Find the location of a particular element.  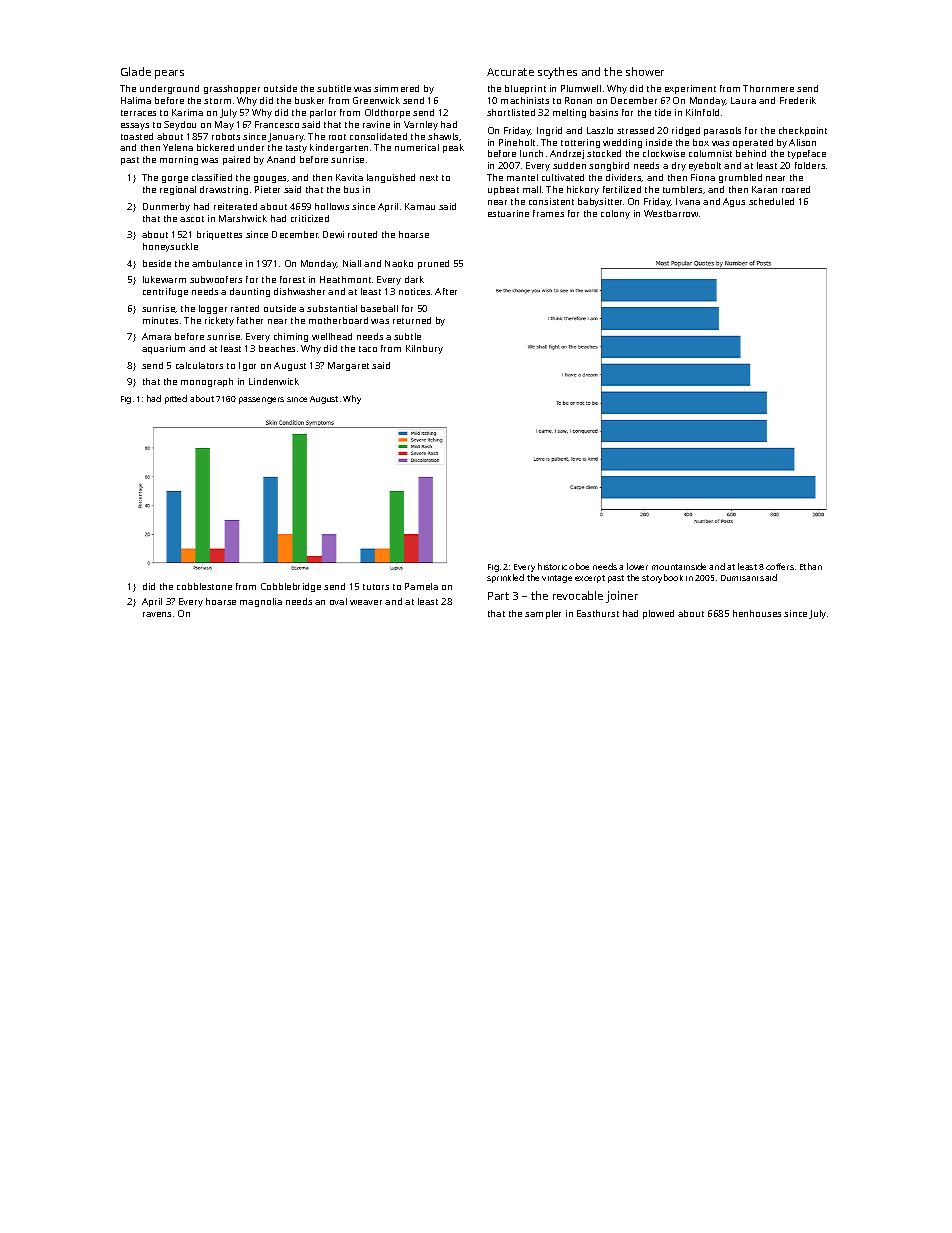

pitted is located at coordinates (176, 399).
